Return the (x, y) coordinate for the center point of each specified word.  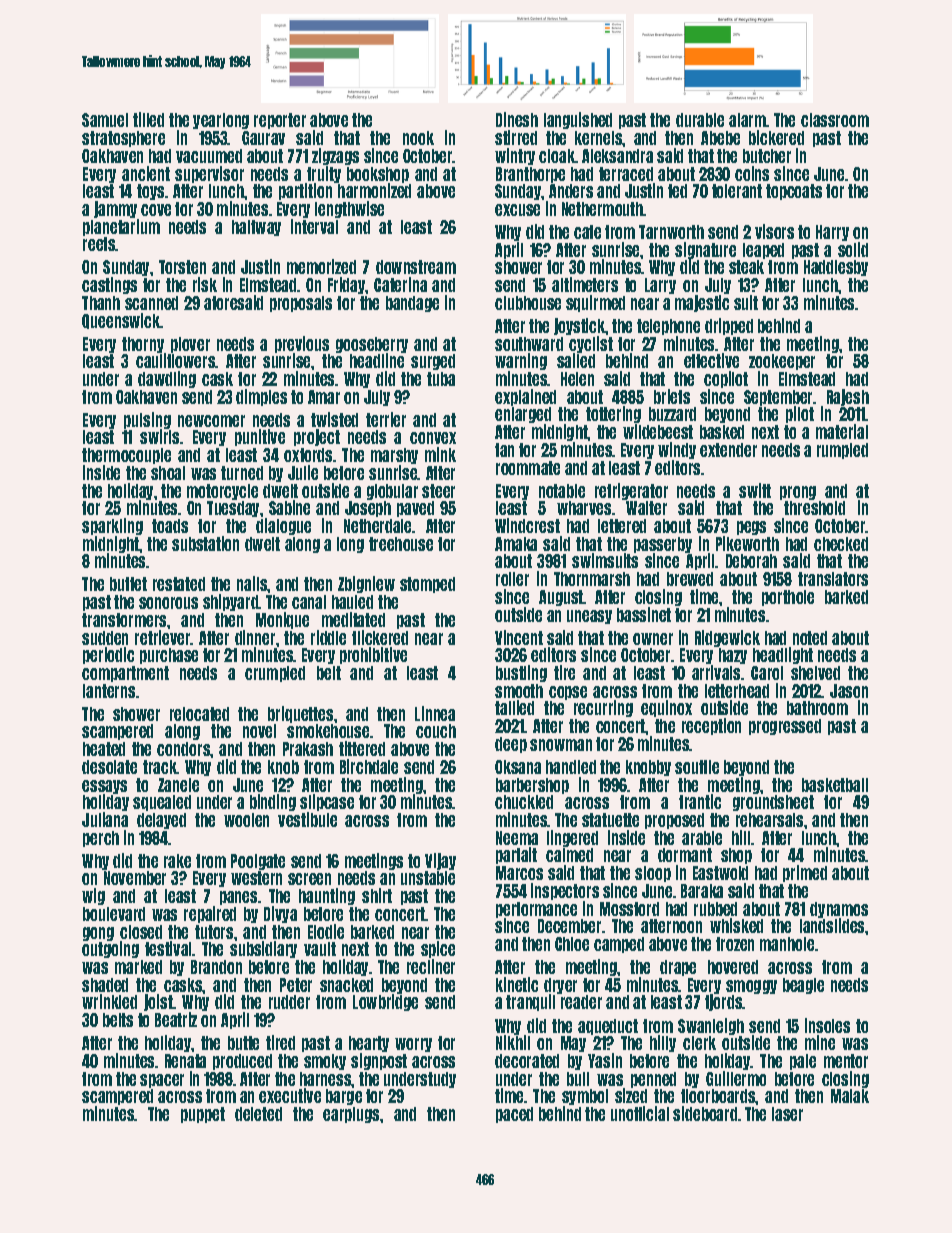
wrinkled (109, 1001)
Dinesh (517, 119)
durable (700, 120)
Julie (303, 472)
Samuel (105, 120)
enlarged (523, 415)
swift (755, 490)
